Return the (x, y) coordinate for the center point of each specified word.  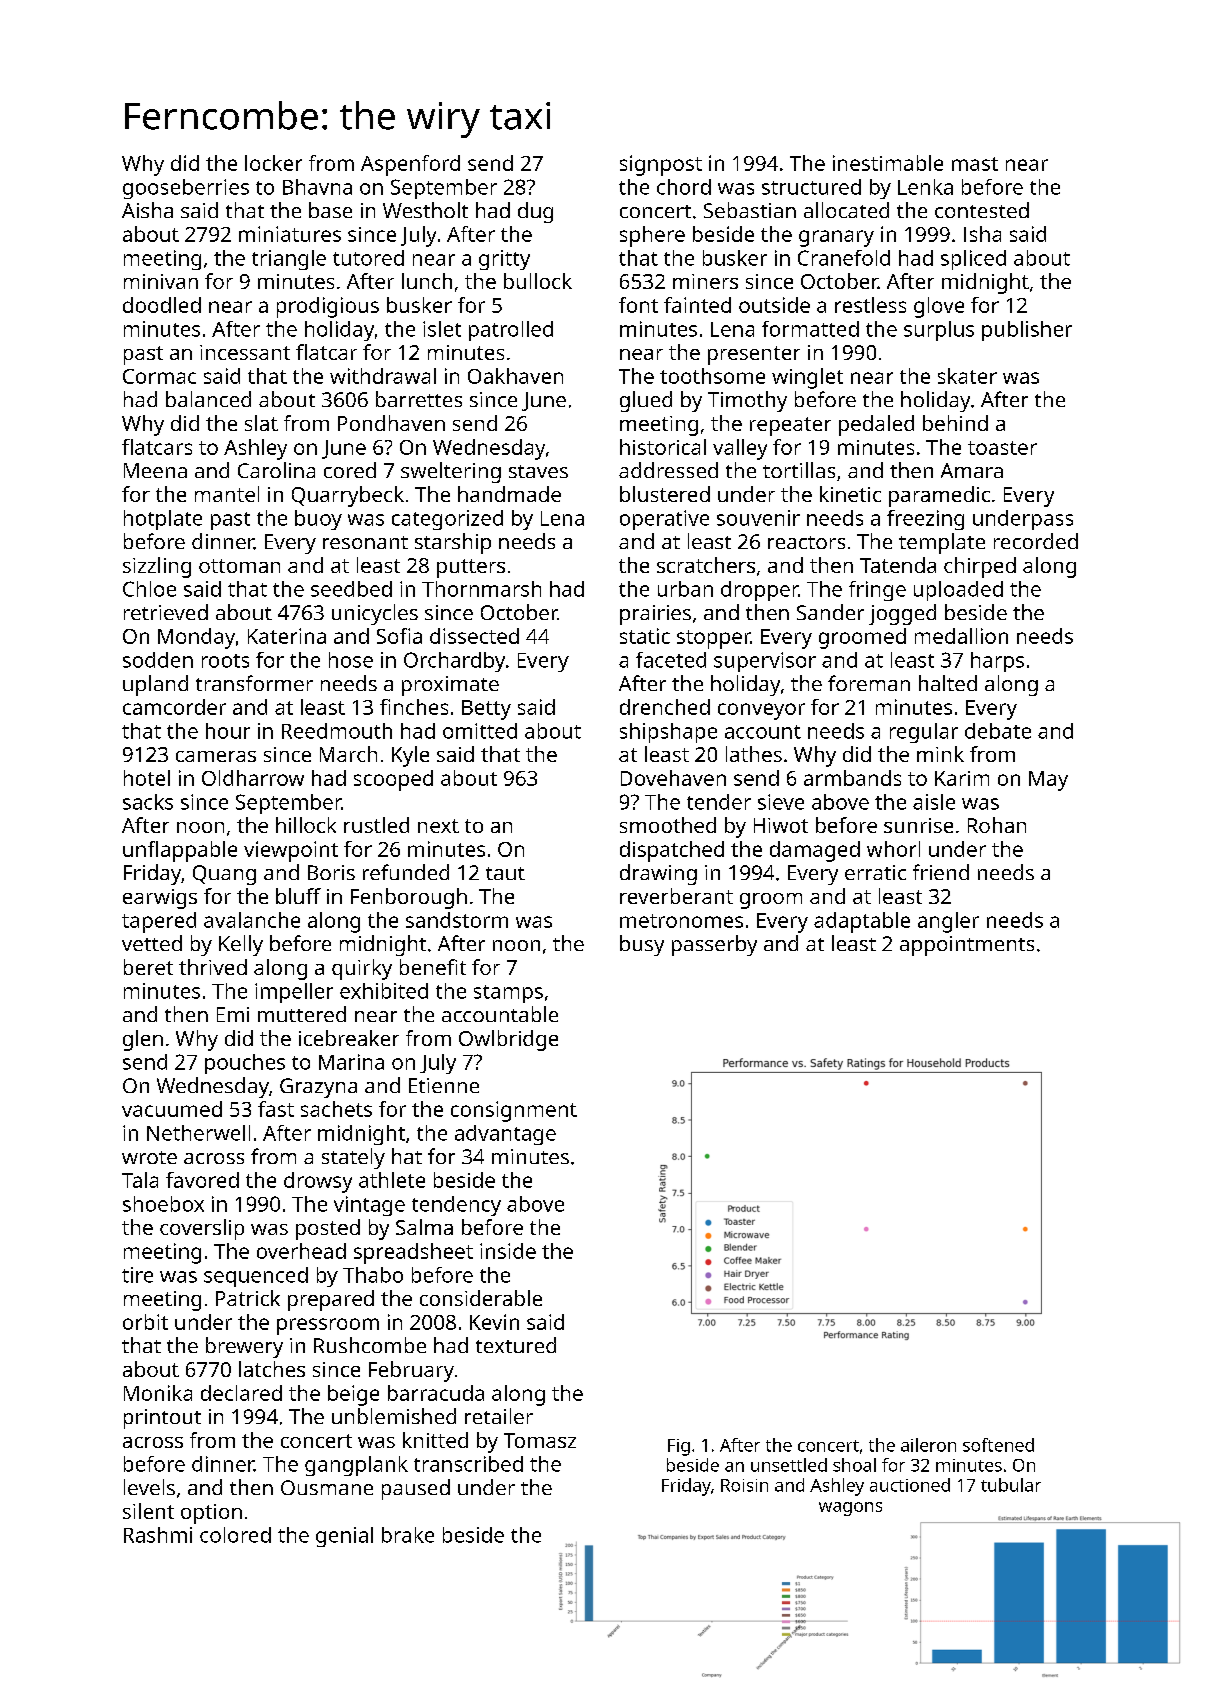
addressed (668, 470)
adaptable (862, 922)
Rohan (997, 825)
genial (344, 1537)
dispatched (672, 851)
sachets (336, 1109)
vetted (152, 943)
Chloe (149, 589)
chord (684, 187)
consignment (514, 1111)
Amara (972, 470)
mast (975, 164)
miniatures (290, 234)
